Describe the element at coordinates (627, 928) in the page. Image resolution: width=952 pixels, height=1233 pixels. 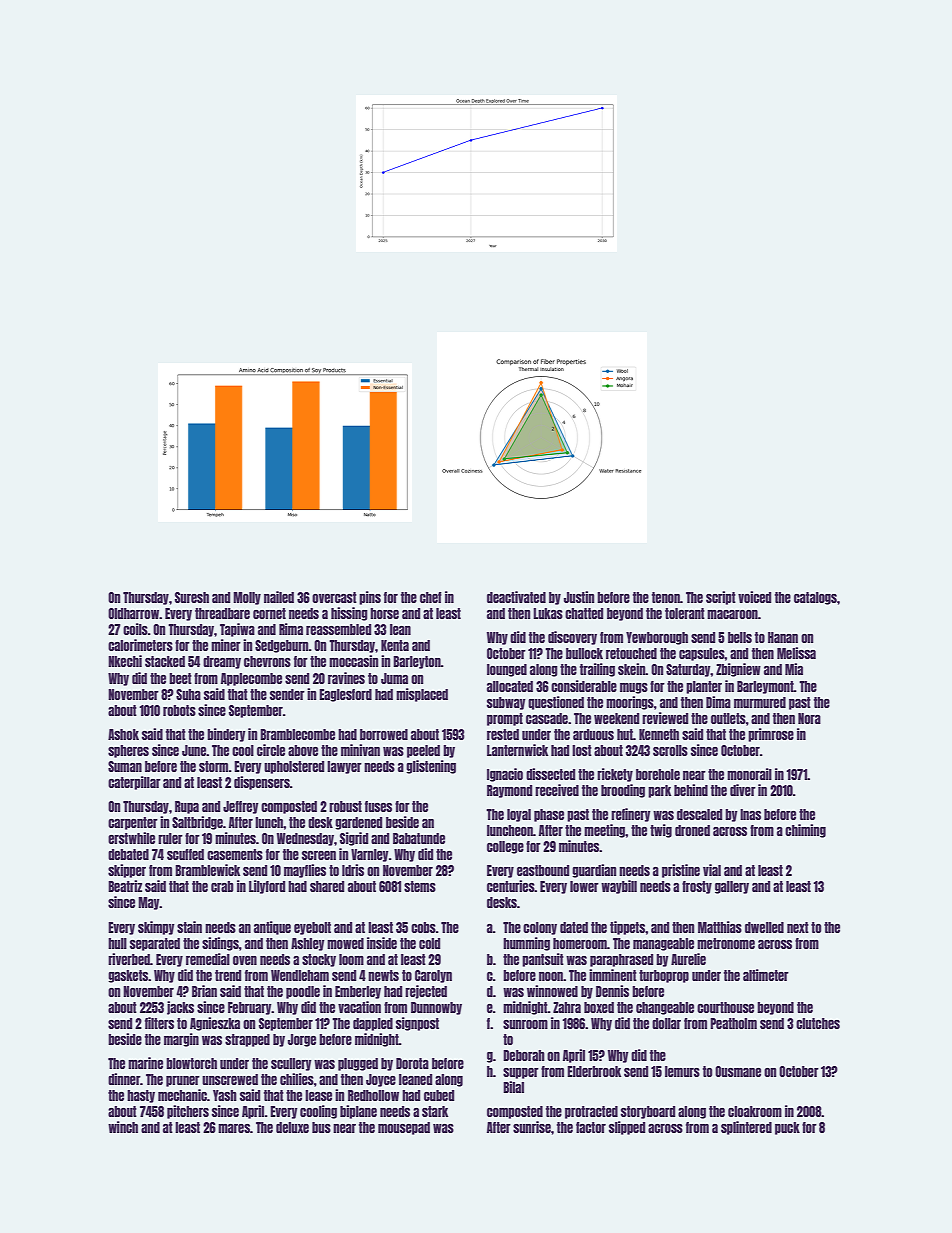
I see `tippets` at that location.
